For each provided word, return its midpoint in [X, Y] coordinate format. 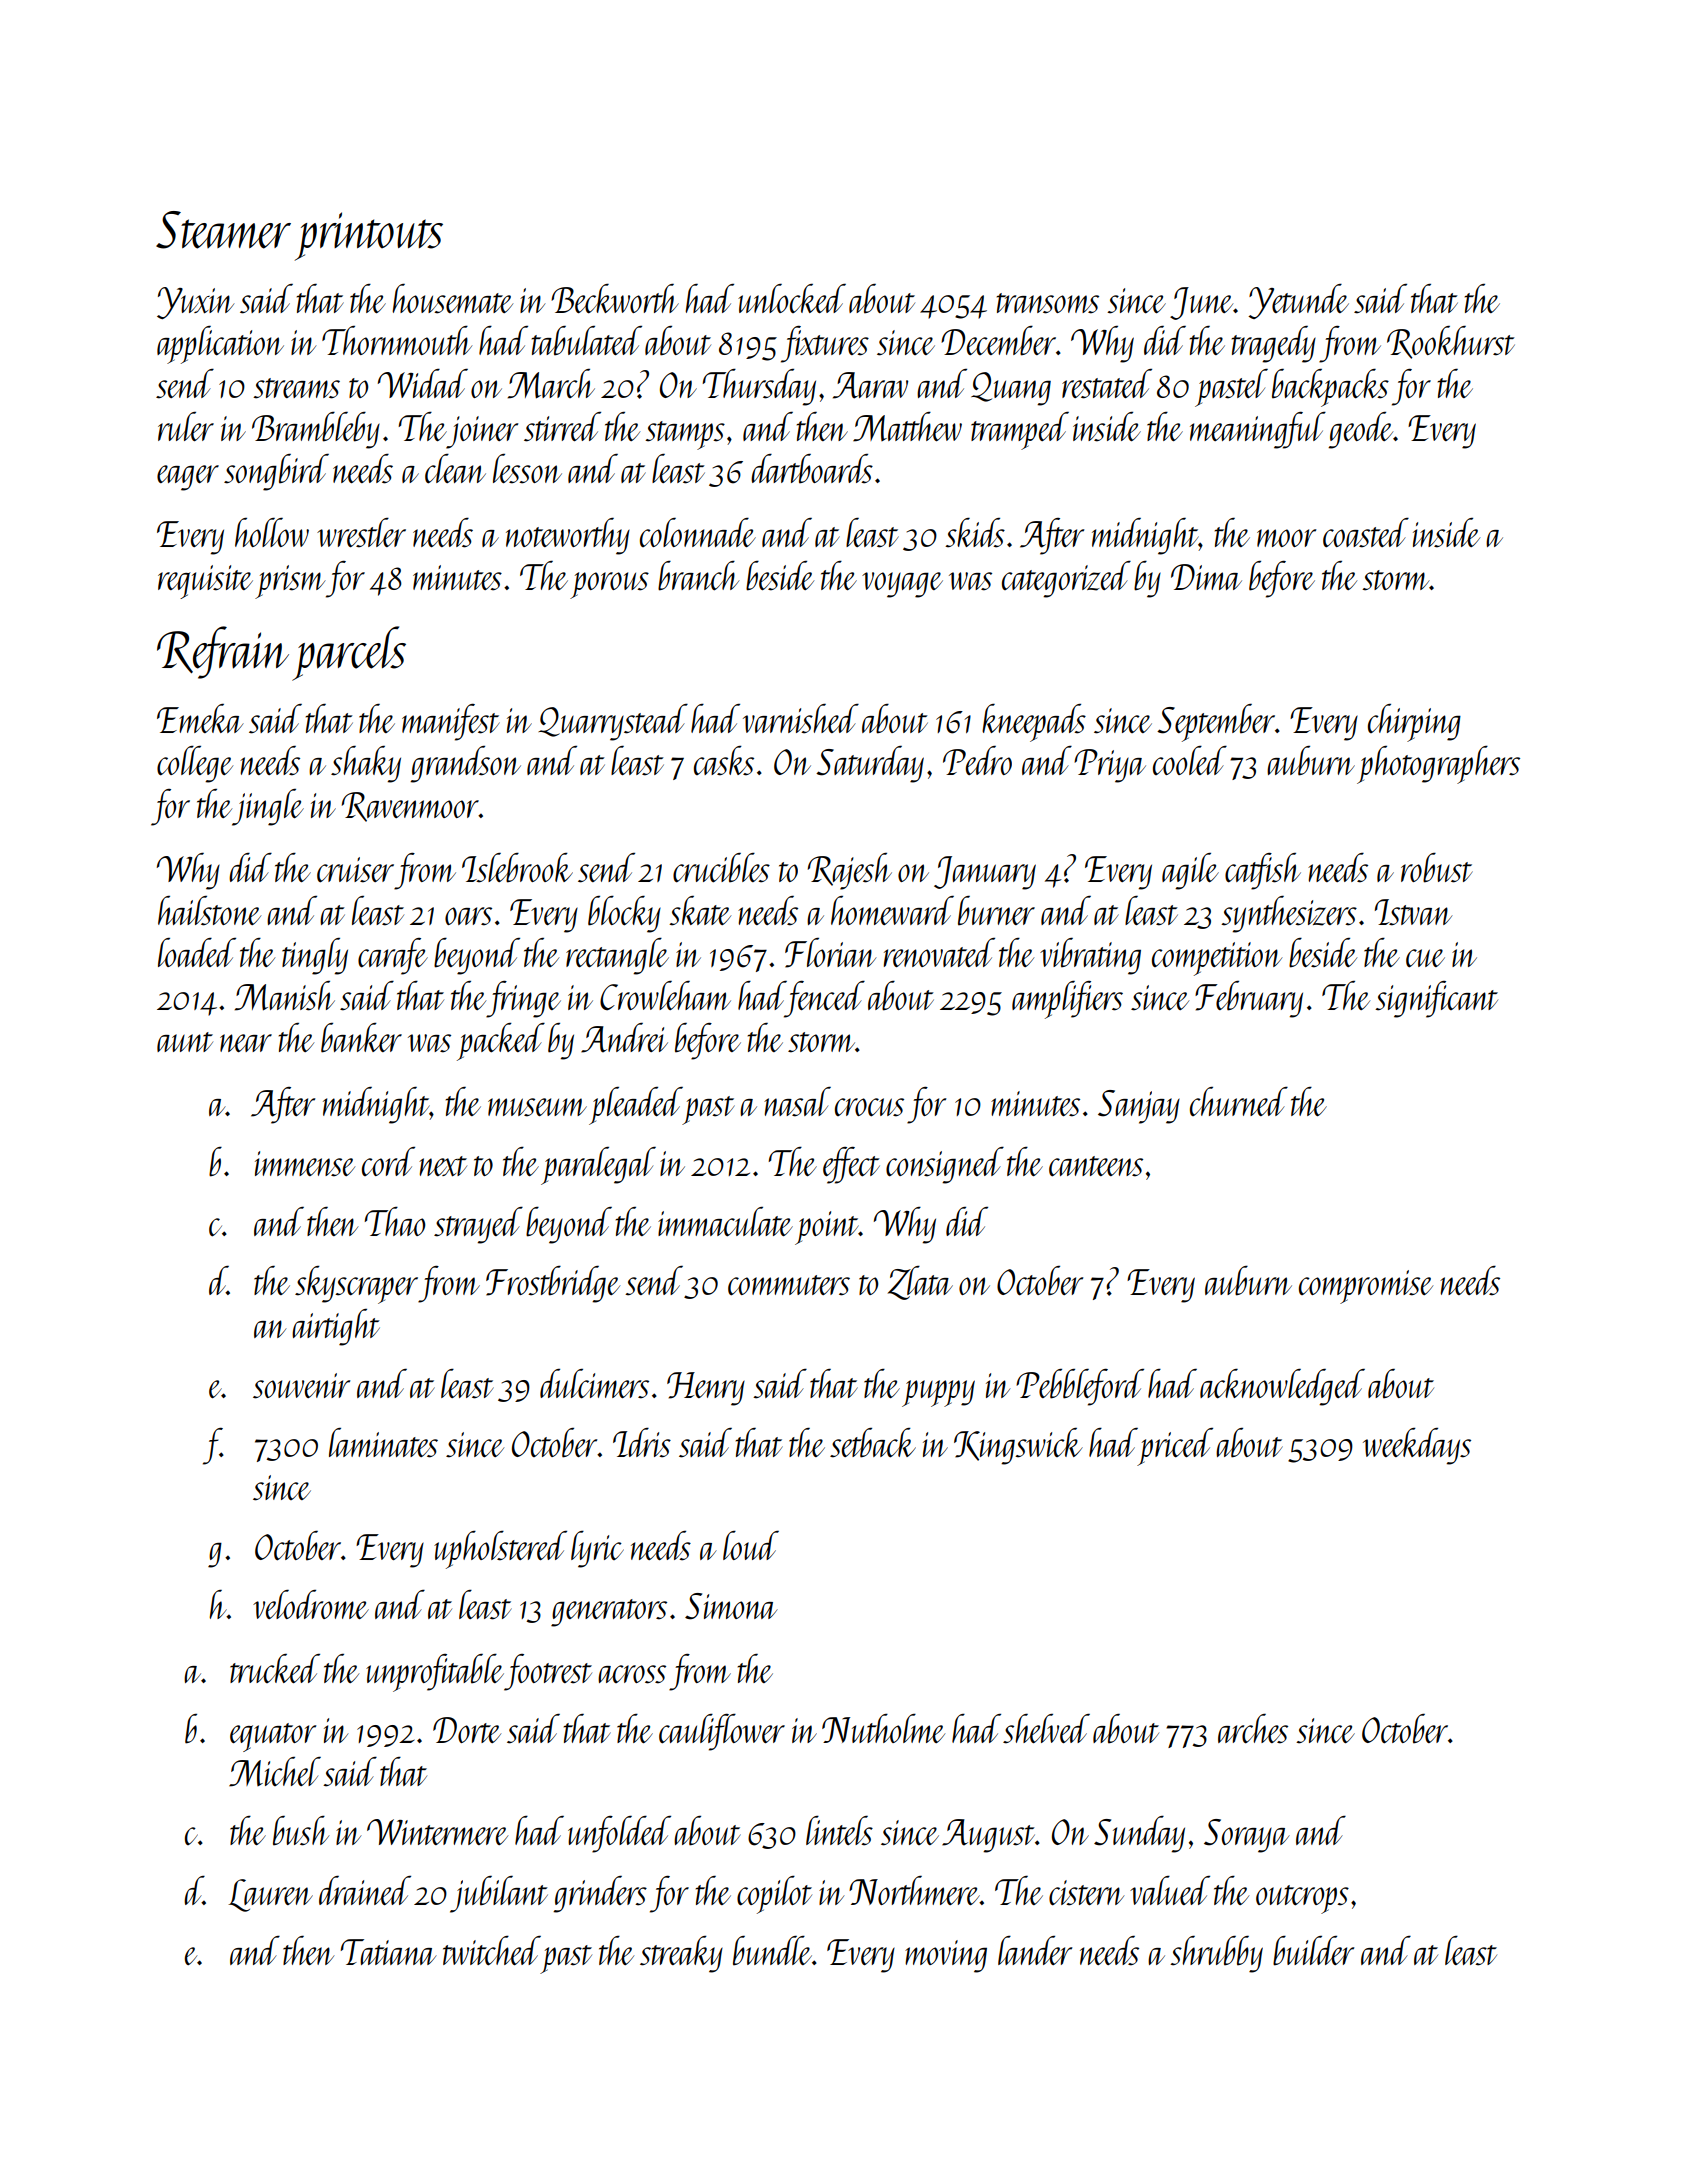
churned [1239, 1101]
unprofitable [435, 1672]
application [220, 344]
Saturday [870, 764]
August [988, 1836]
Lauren [270, 1895]
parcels [349, 653]
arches [1253, 1728]
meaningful [1258, 430]
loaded [197, 952]
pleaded [636, 1105]
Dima [1206, 577]
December [998, 340]
